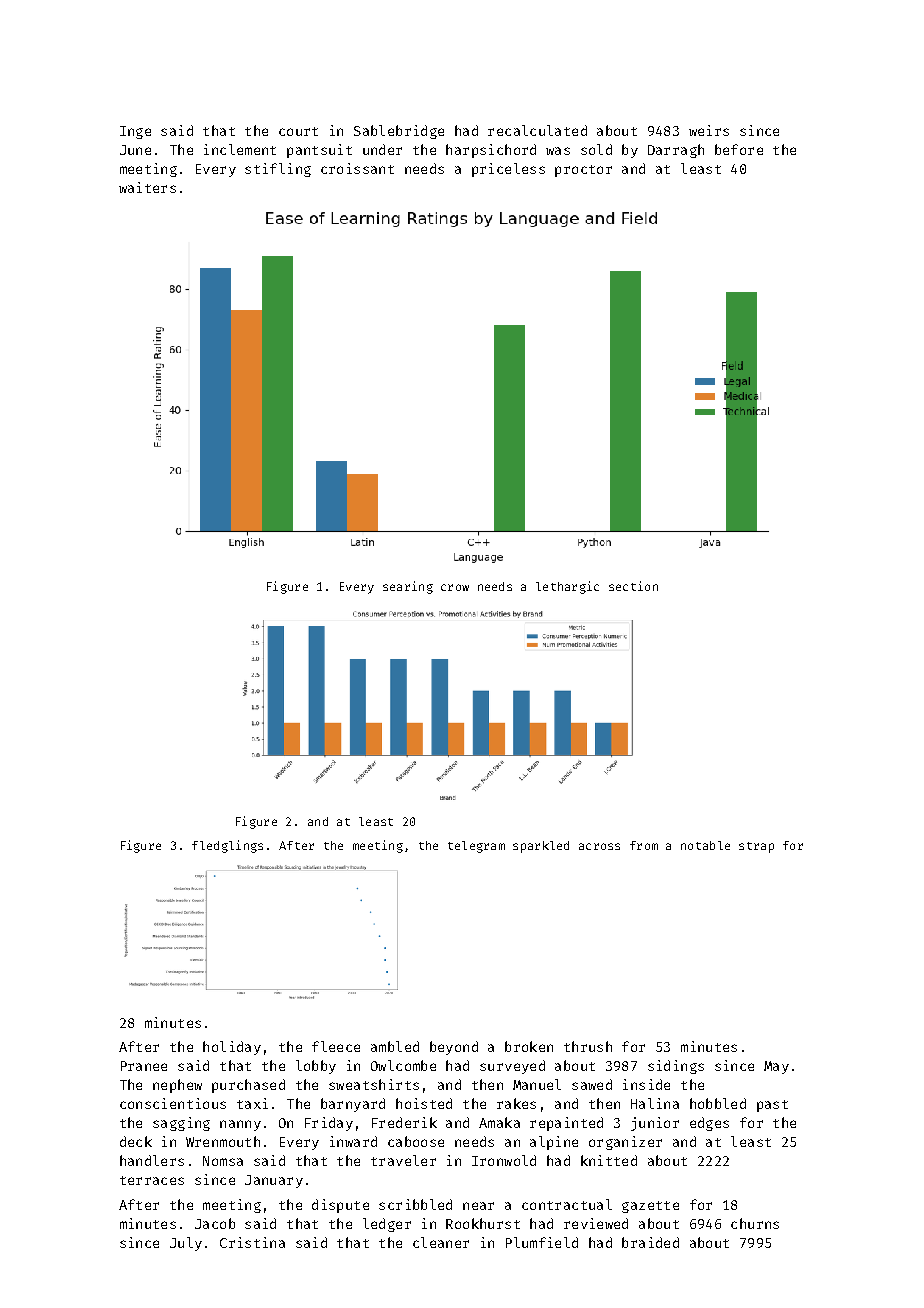  Describe the element at coordinates (455, 587) in the screenshot. I see `crow` at that location.
